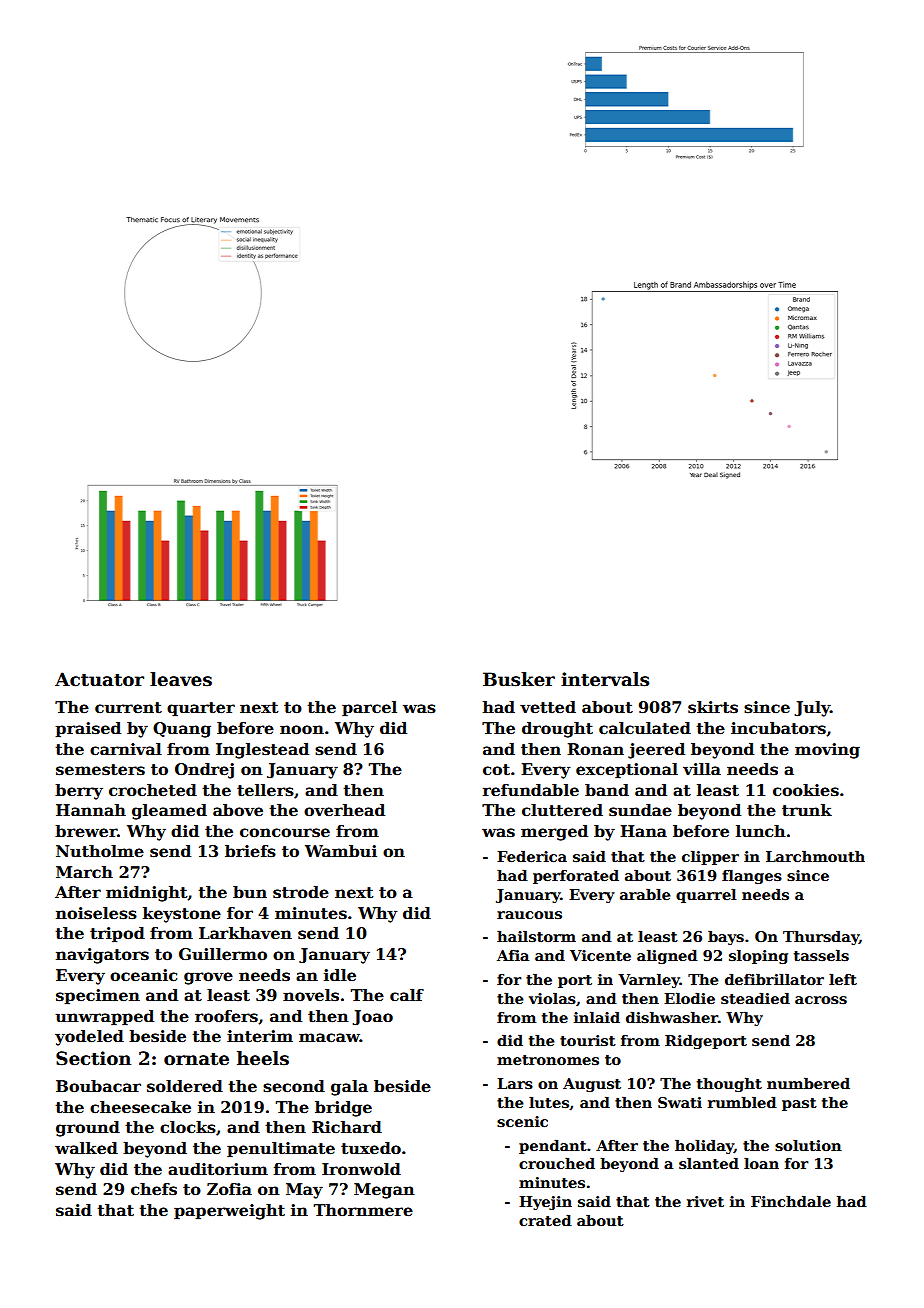  Describe the element at coordinates (147, 894) in the screenshot. I see `midnight` at that location.
